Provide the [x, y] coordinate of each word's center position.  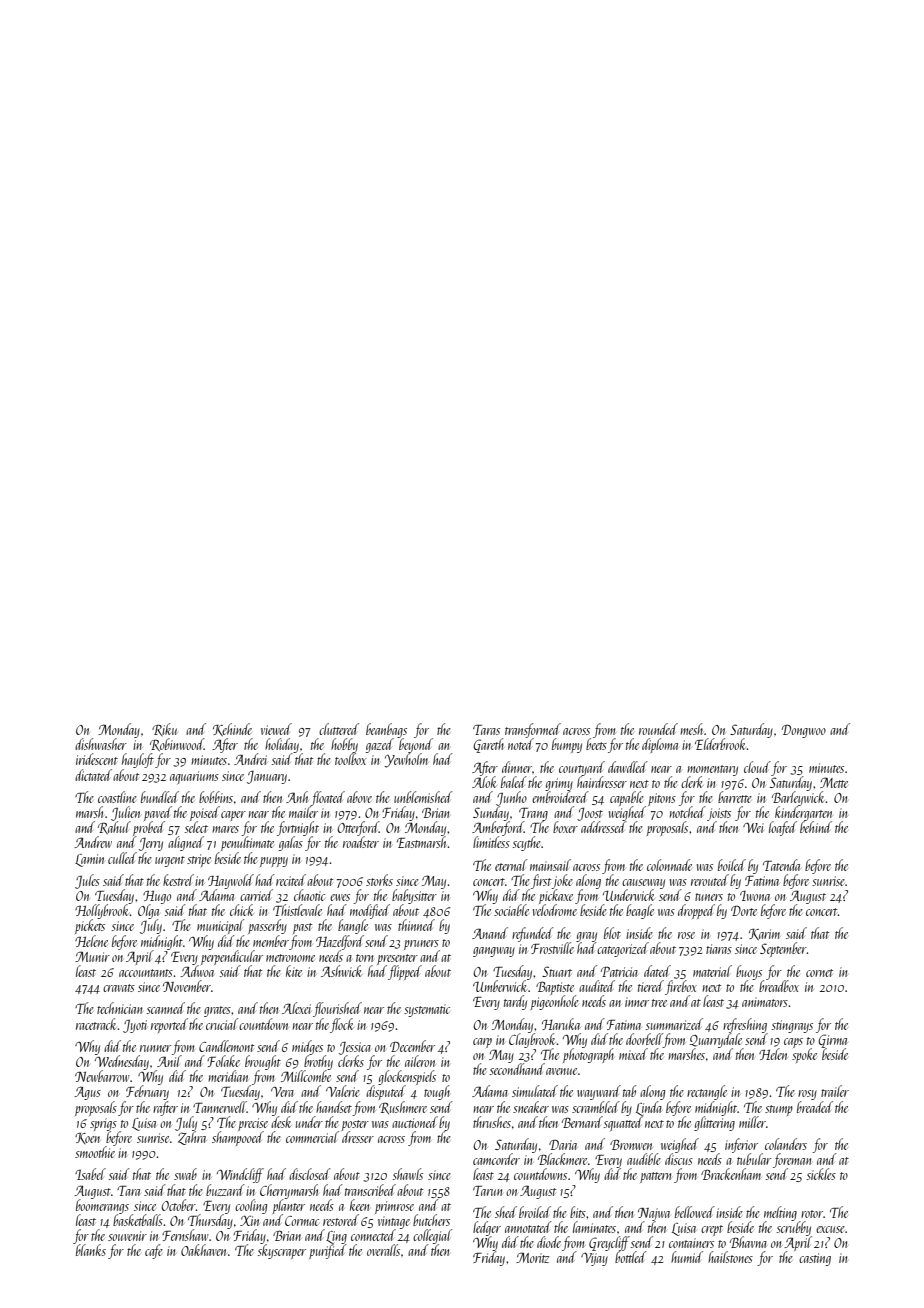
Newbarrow [102, 1076]
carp [482, 1043]
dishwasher [101, 744]
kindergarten [803, 813]
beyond [415, 746]
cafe [154, 1251]
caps [793, 1043]
